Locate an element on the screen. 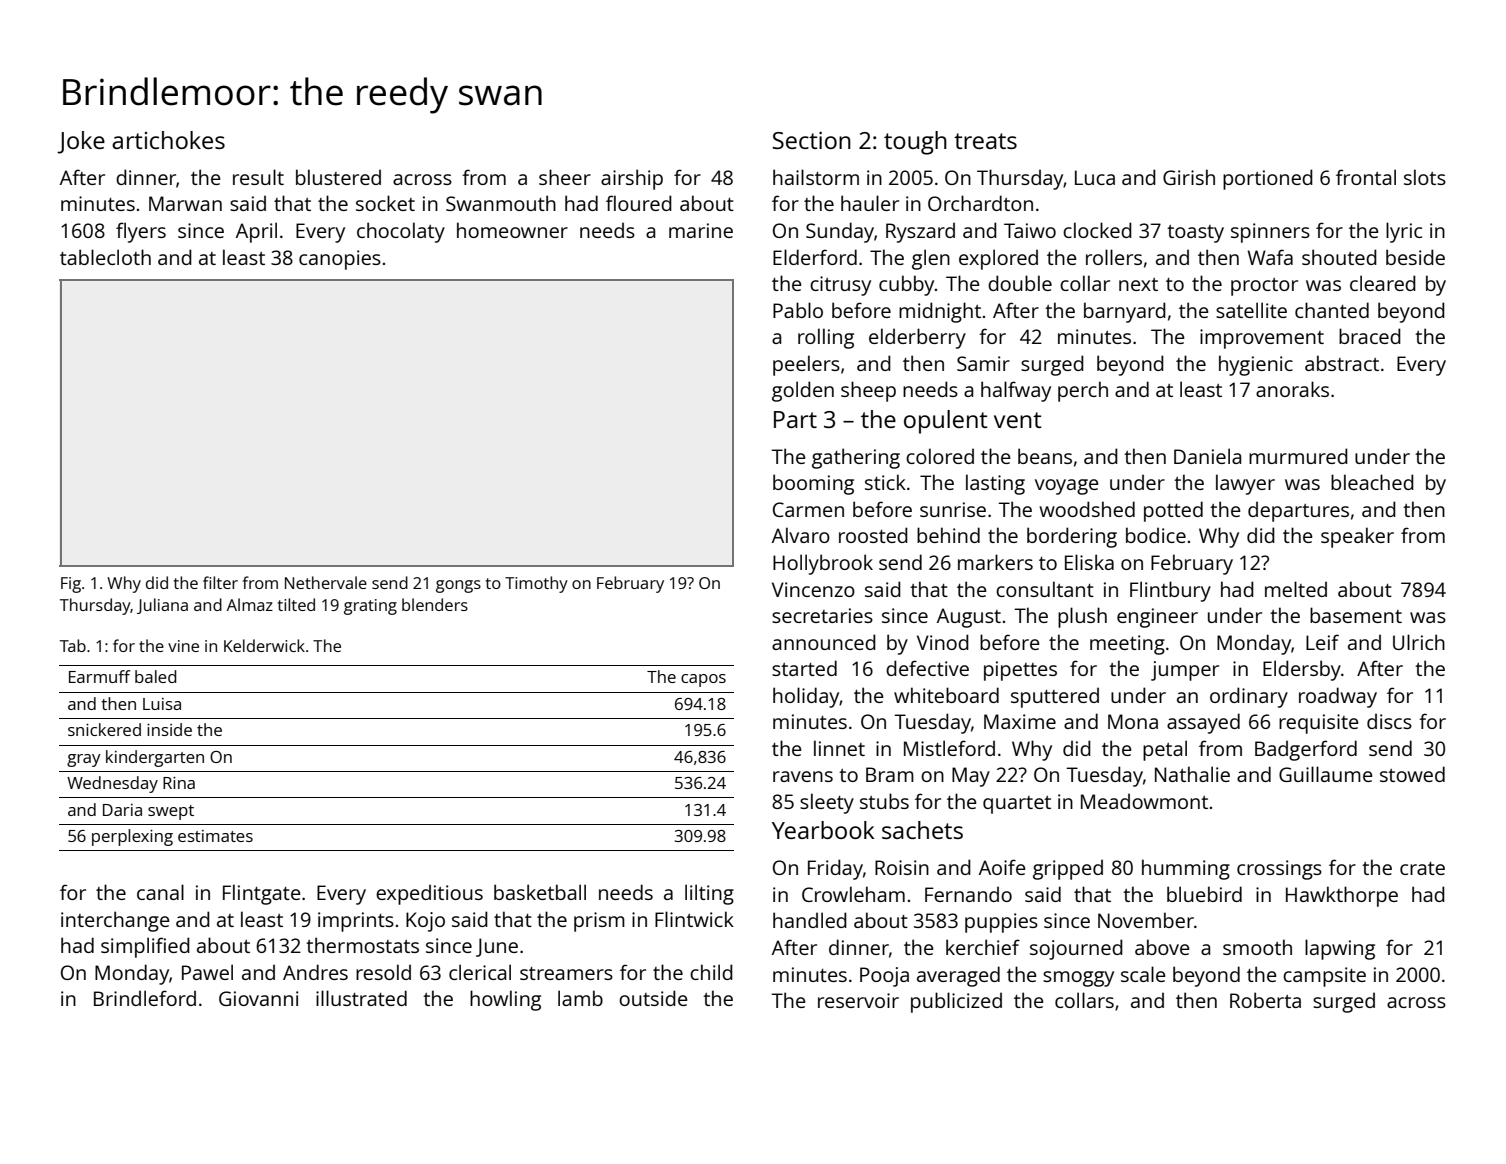  inside is located at coordinates (169, 729).
